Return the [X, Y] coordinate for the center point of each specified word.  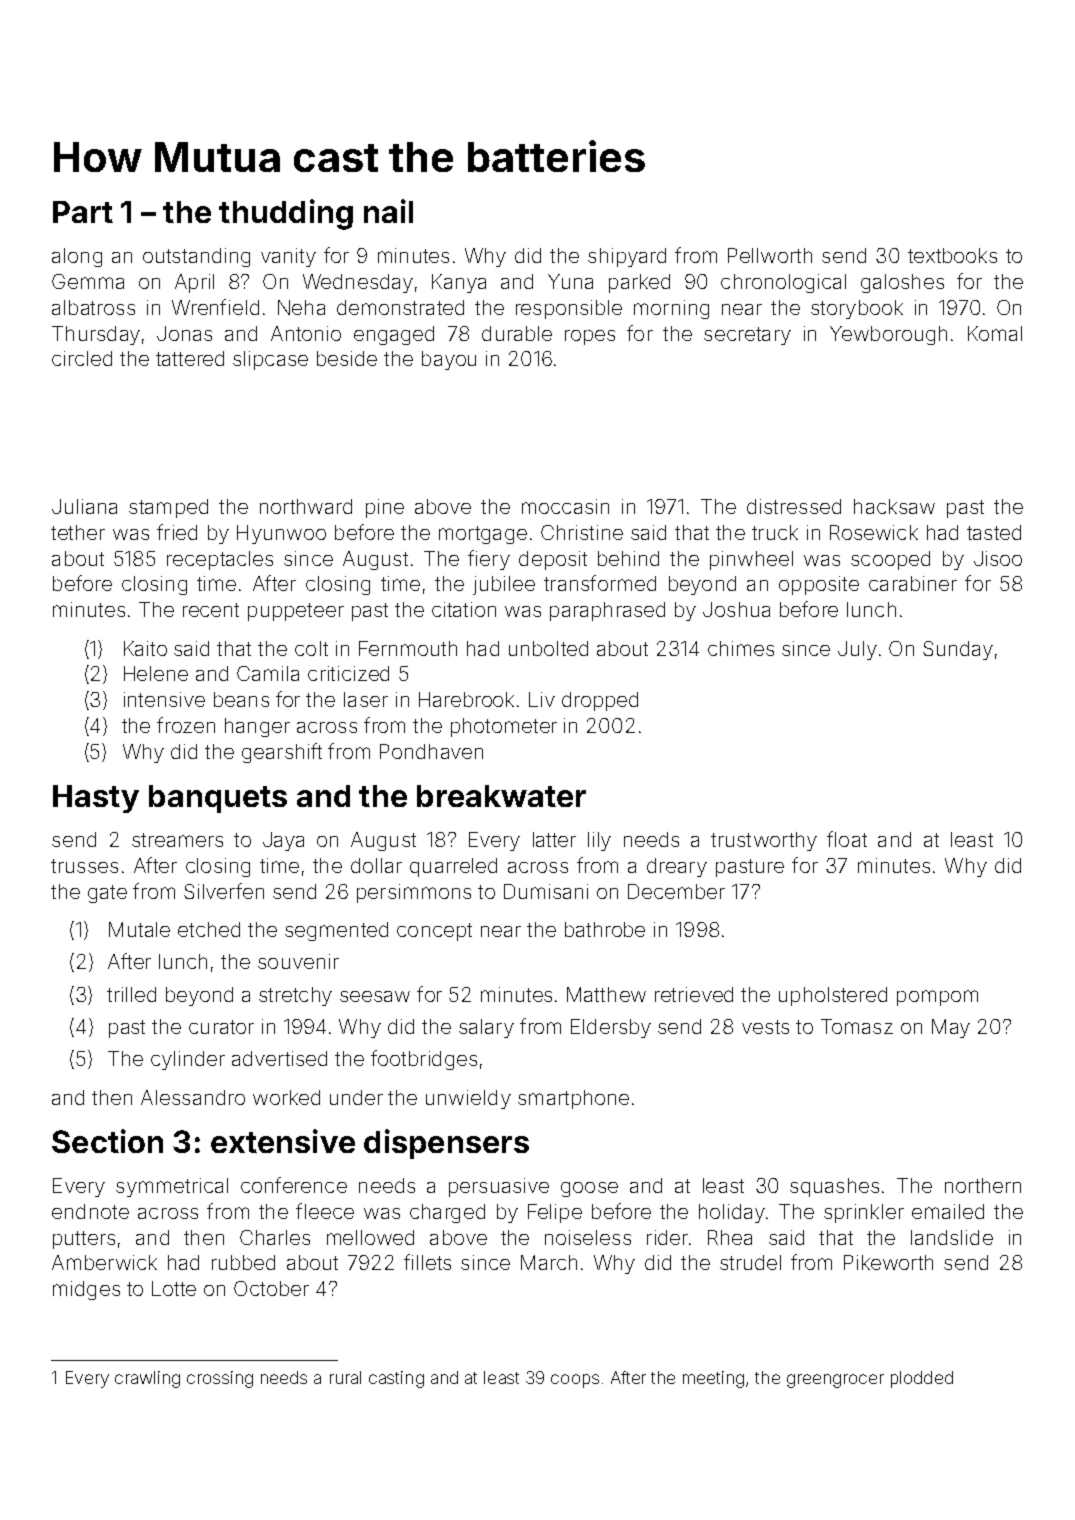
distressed [794, 506]
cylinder [188, 1060]
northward [306, 506]
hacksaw [894, 506]
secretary [747, 336]
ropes [590, 337]
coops [575, 1381]
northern [983, 1185]
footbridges [424, 1060]
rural [345, 1377]
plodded [922, 1379]
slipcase [270, 360]
